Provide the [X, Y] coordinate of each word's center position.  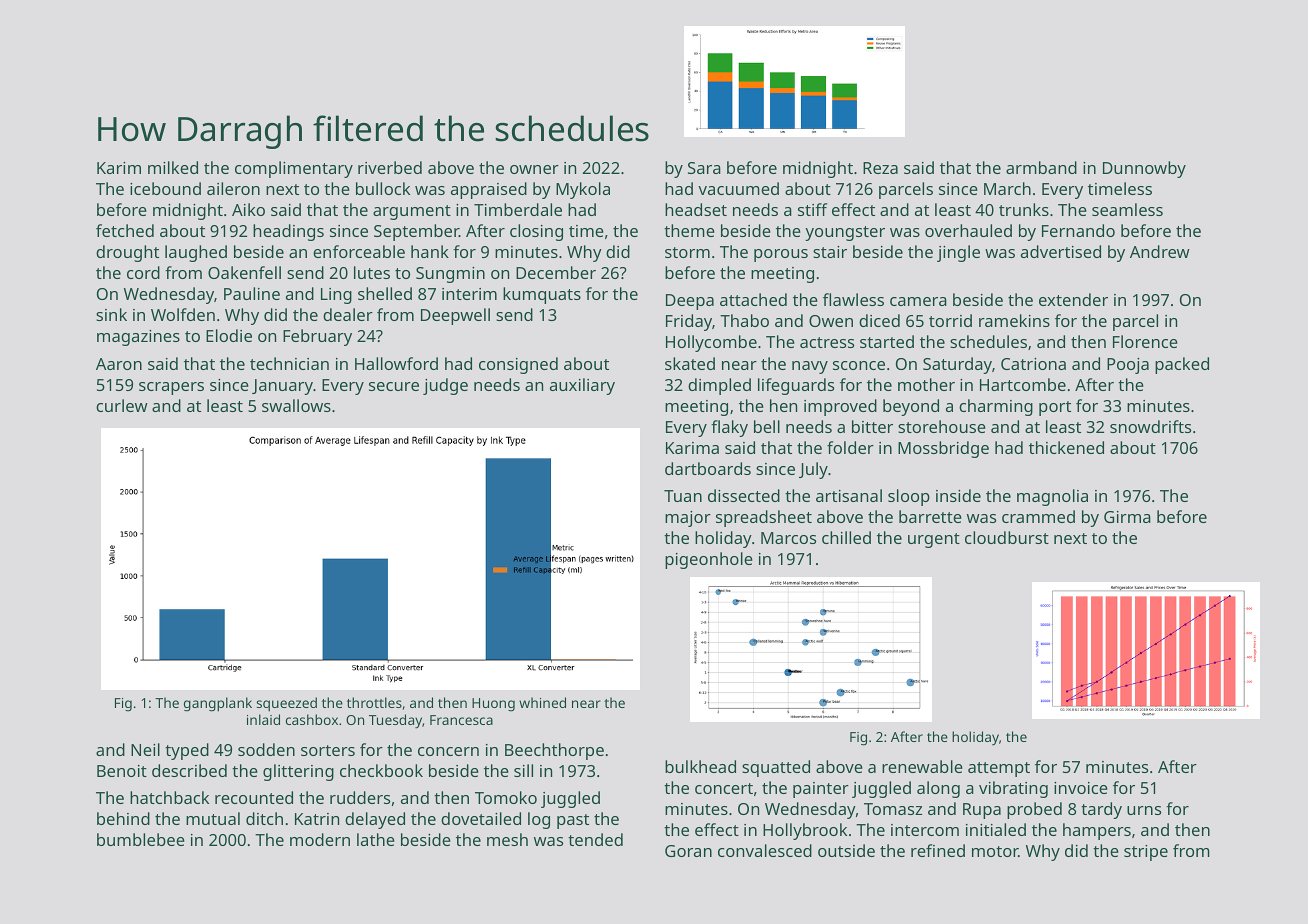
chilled [846, 537]
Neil [145, 749]
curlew [122, 405]
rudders [360, 797]
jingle [958, 253]
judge [445, 386]
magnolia [1052, 497]
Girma [1127, 517]
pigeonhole [709, 560]
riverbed [390, 167]
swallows [296, 405]
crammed [1038, 516]
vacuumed [738, 188]
